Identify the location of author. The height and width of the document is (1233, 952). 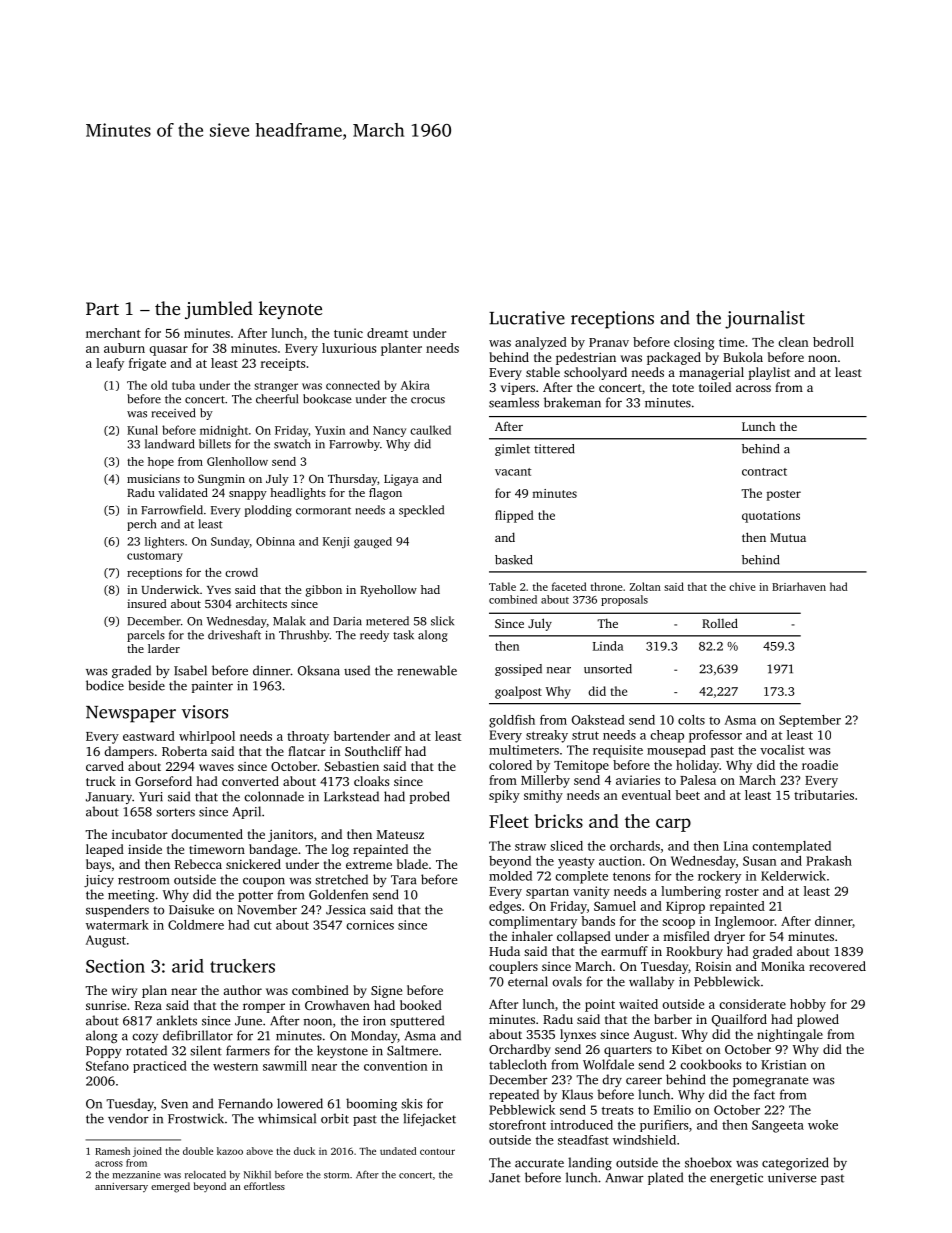
(242, 990).
